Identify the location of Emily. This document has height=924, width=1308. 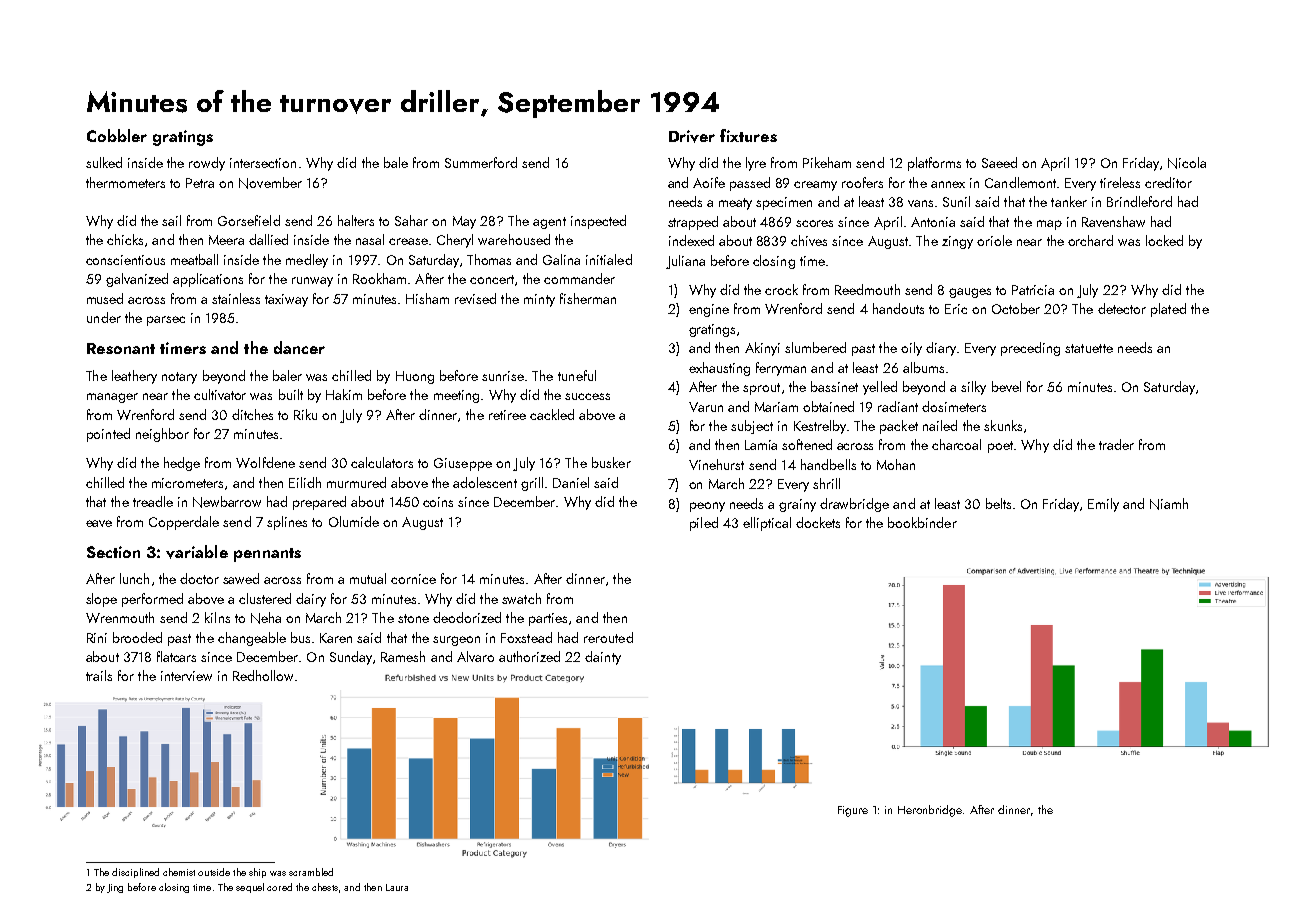
(1103, 505).
